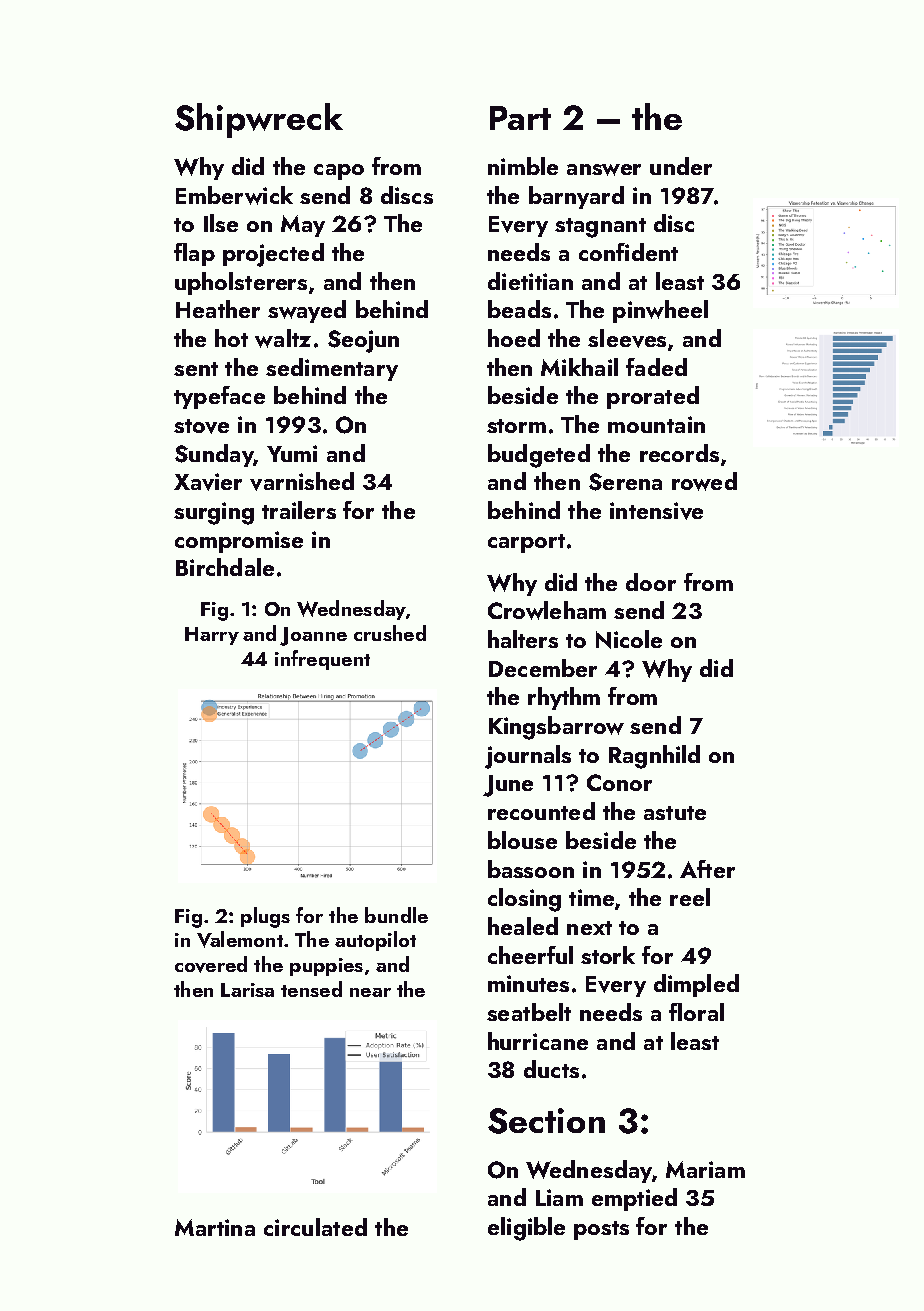 Image resolution: width=924 pixels, height=1311 pixels. Describe the element at coordinates (315, 1227) in the image. I see `circulated` at that location.
